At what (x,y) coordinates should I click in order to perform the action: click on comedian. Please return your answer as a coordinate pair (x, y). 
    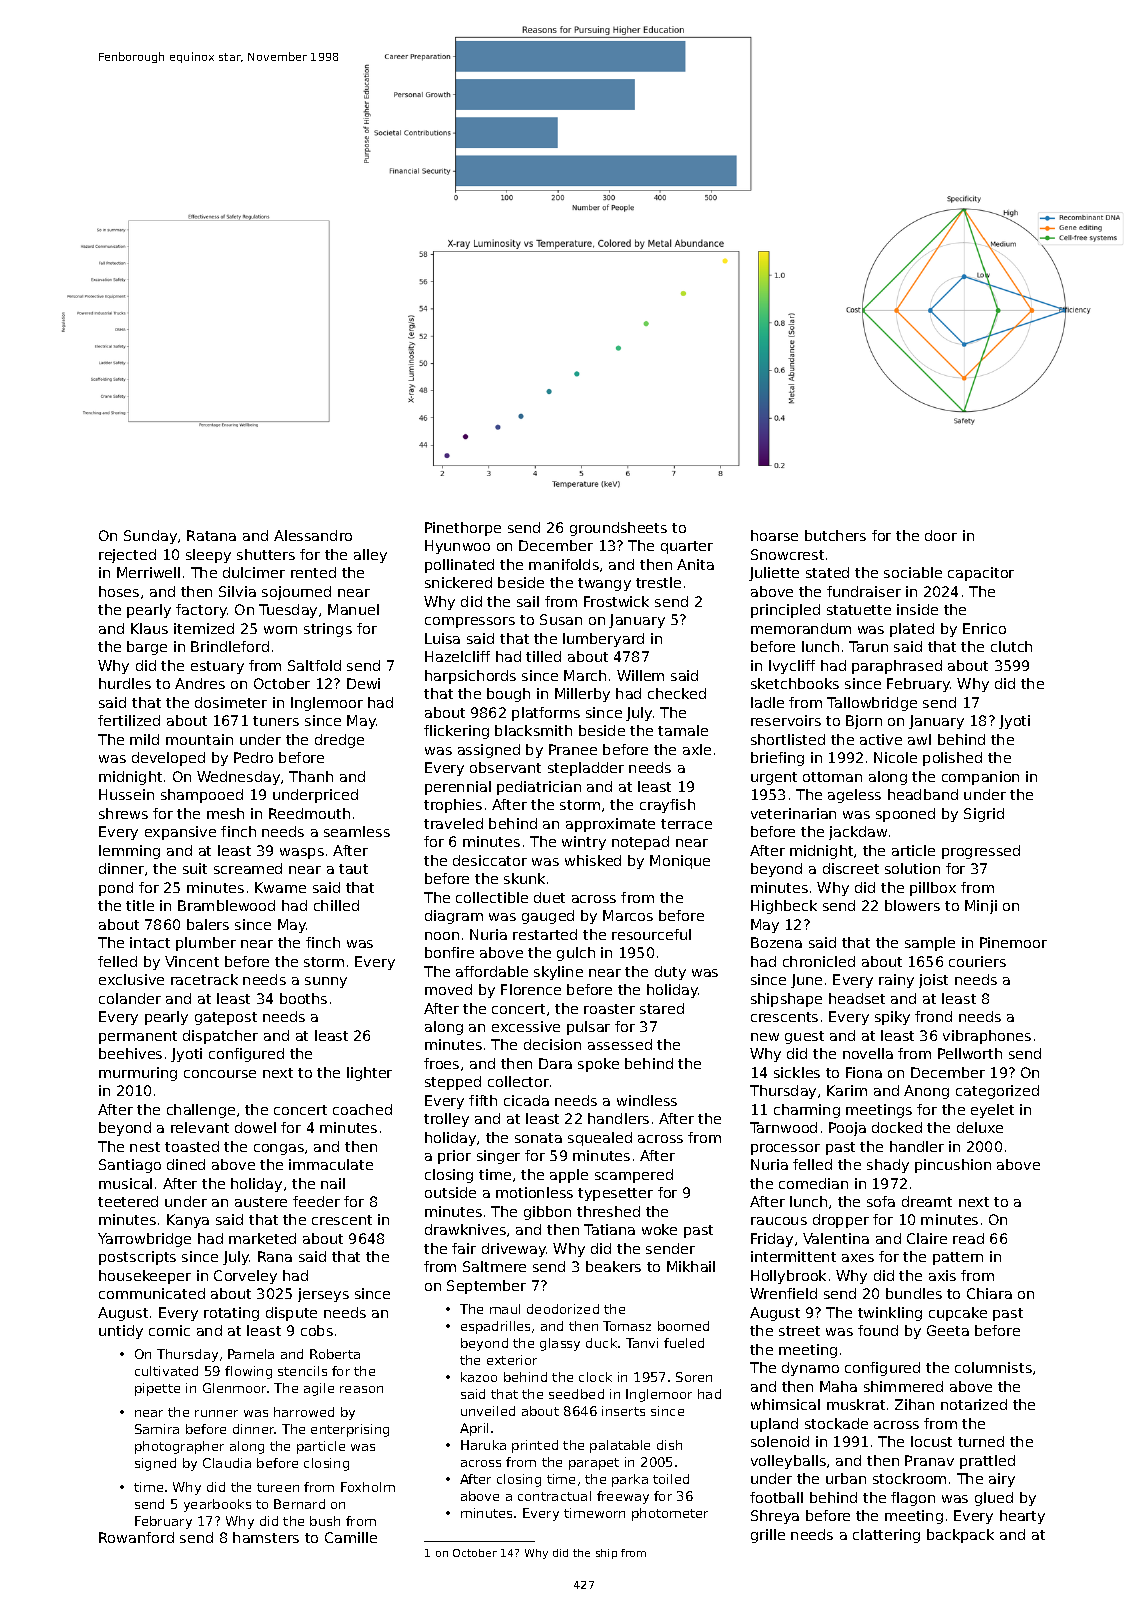
    Looking at the image, I should click on (813, 1183).
